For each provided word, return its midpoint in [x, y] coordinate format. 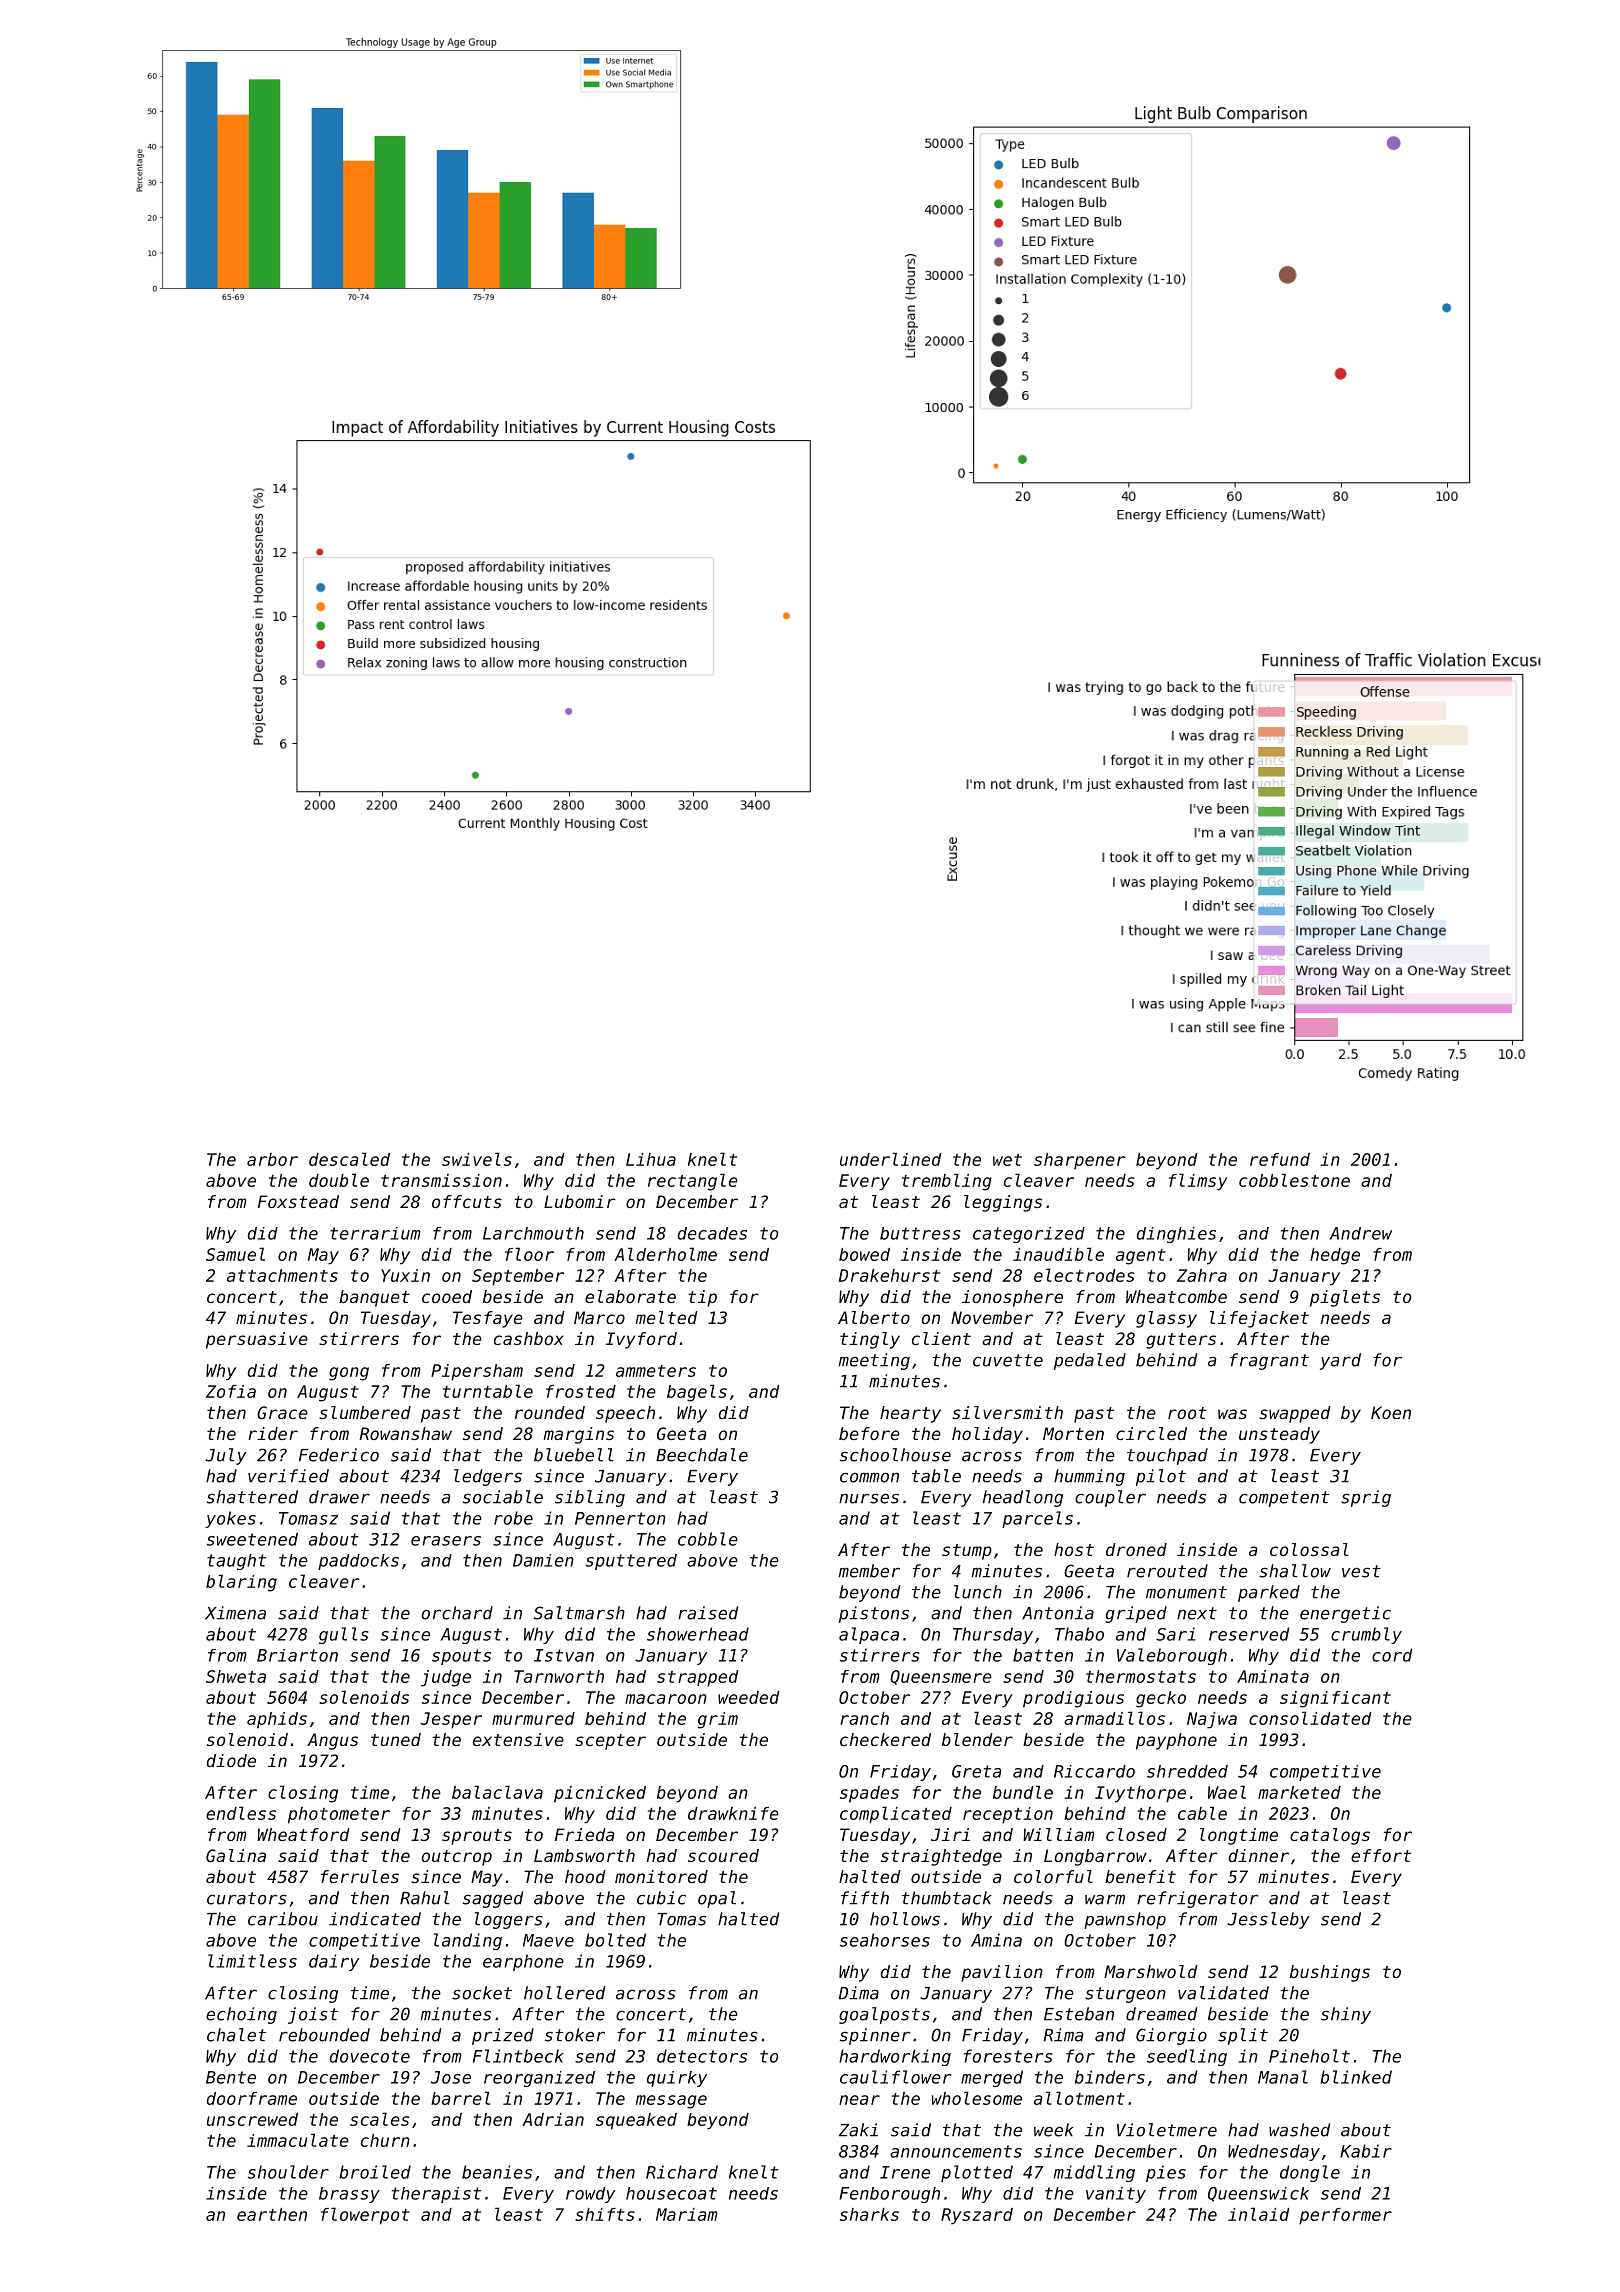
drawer [339, 1497]
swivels [477, 1159]
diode [231, 1760]
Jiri [950, 1834]
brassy [349, 2195]
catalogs [1330, 1836]
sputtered [631, 1562]
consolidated [1310, 1718]
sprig [1366, 1498]
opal [717, 1899]
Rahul [425, 1898]
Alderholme [665, 1254]
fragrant [1269, 1361]
